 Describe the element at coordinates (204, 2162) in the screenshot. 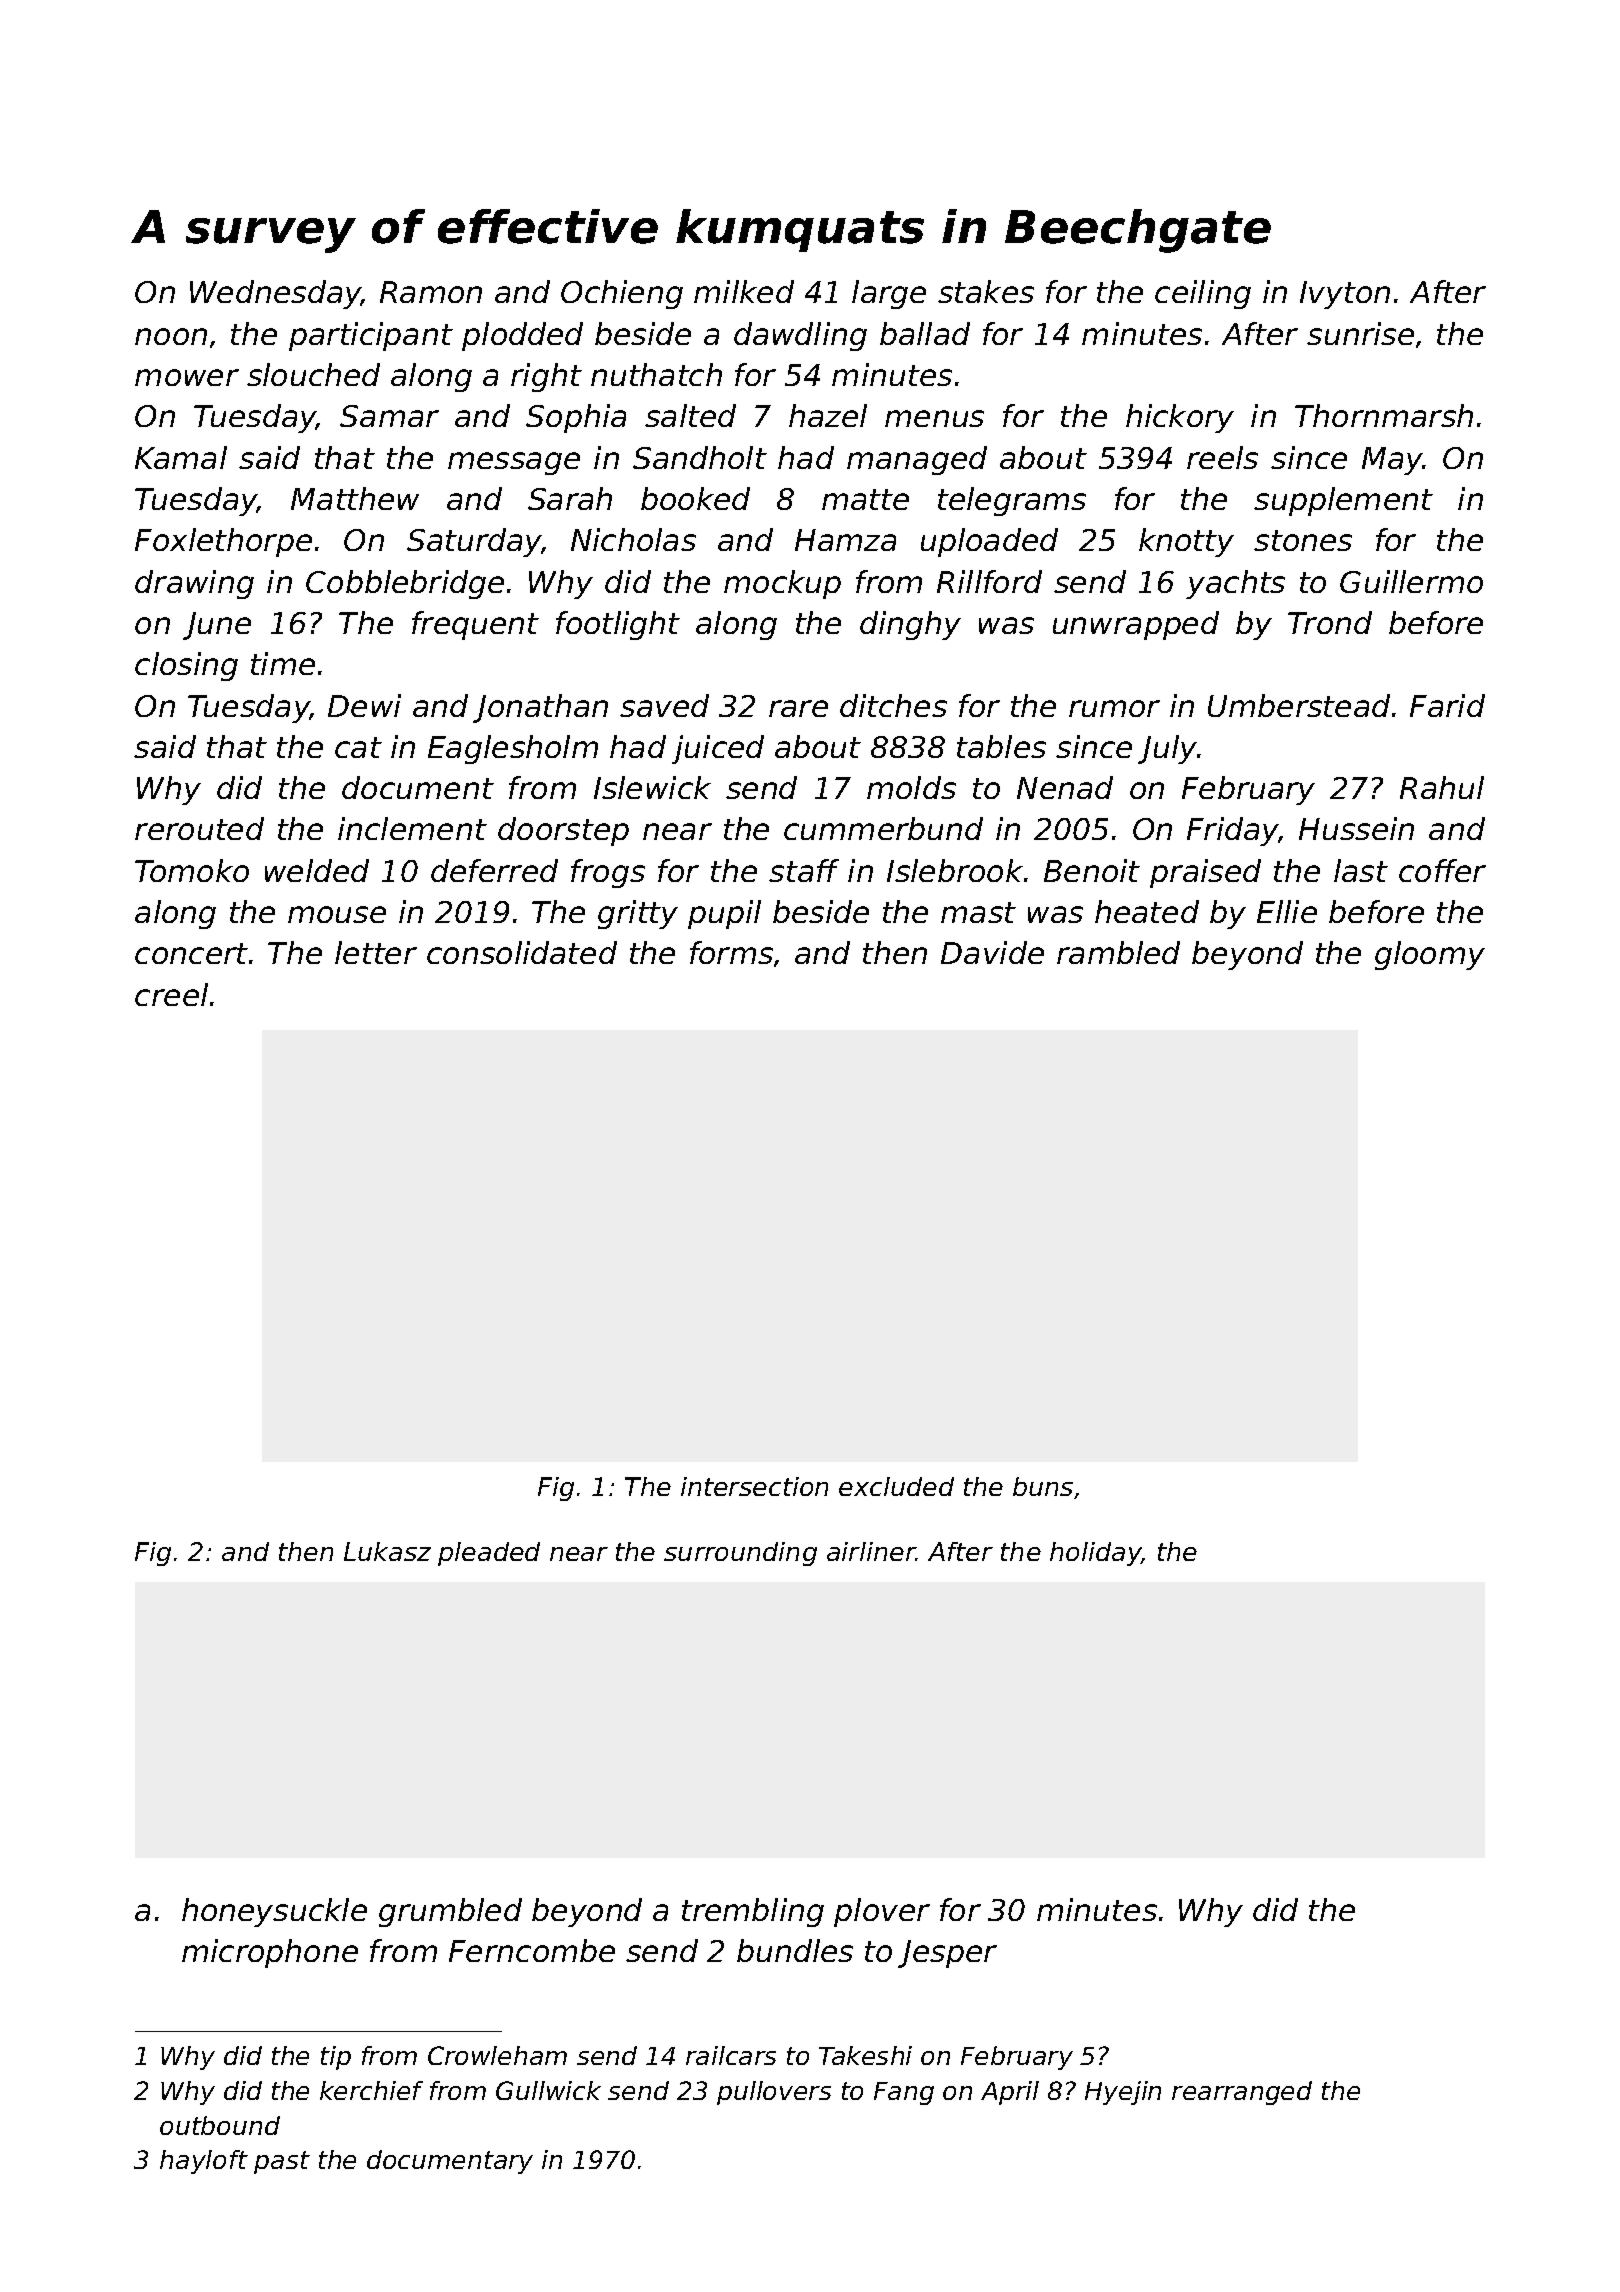

I see `hayloft` at that location.
